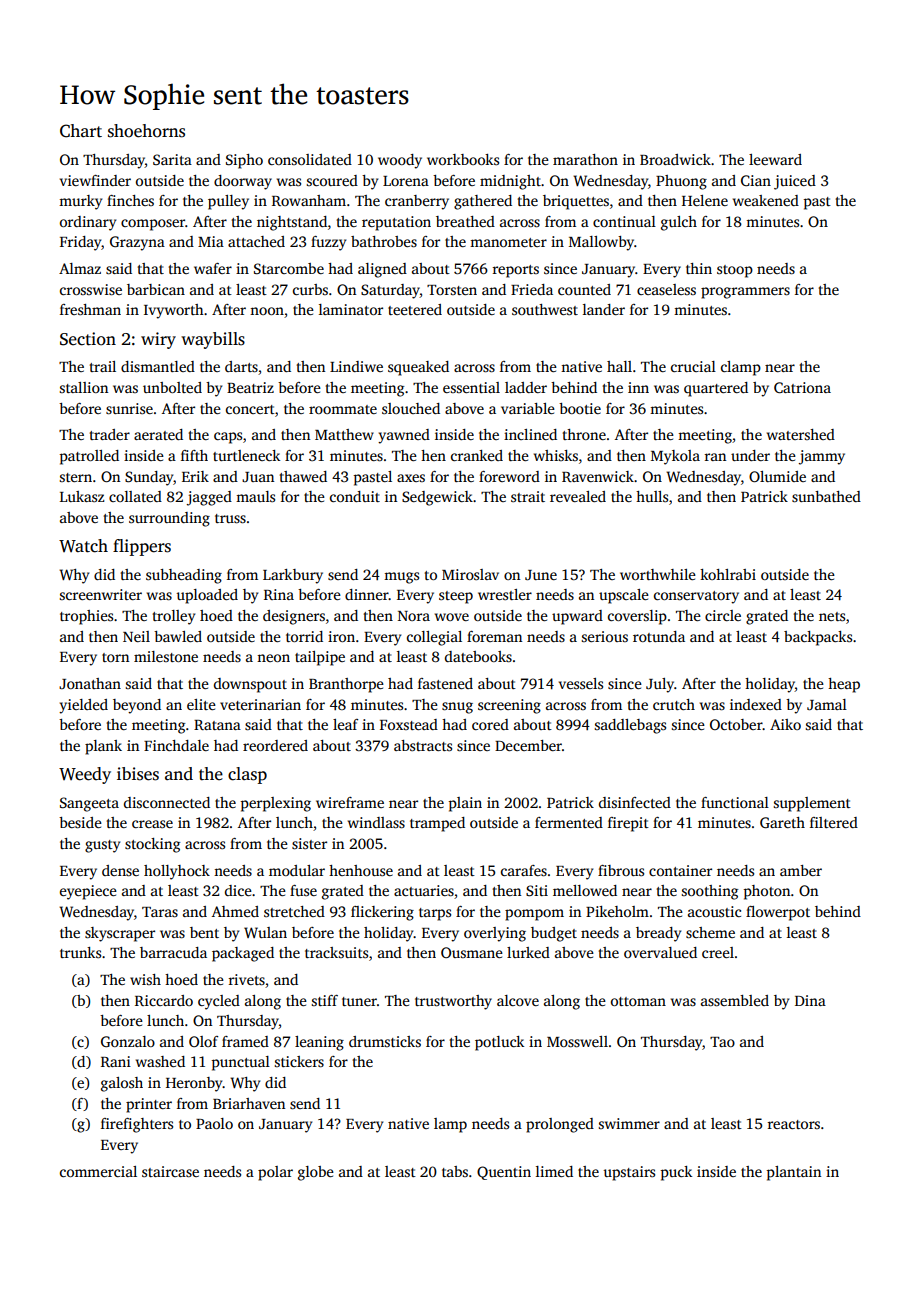  Describe the element at coordinates (735, 802) in the image. I see `functional` at that location.
